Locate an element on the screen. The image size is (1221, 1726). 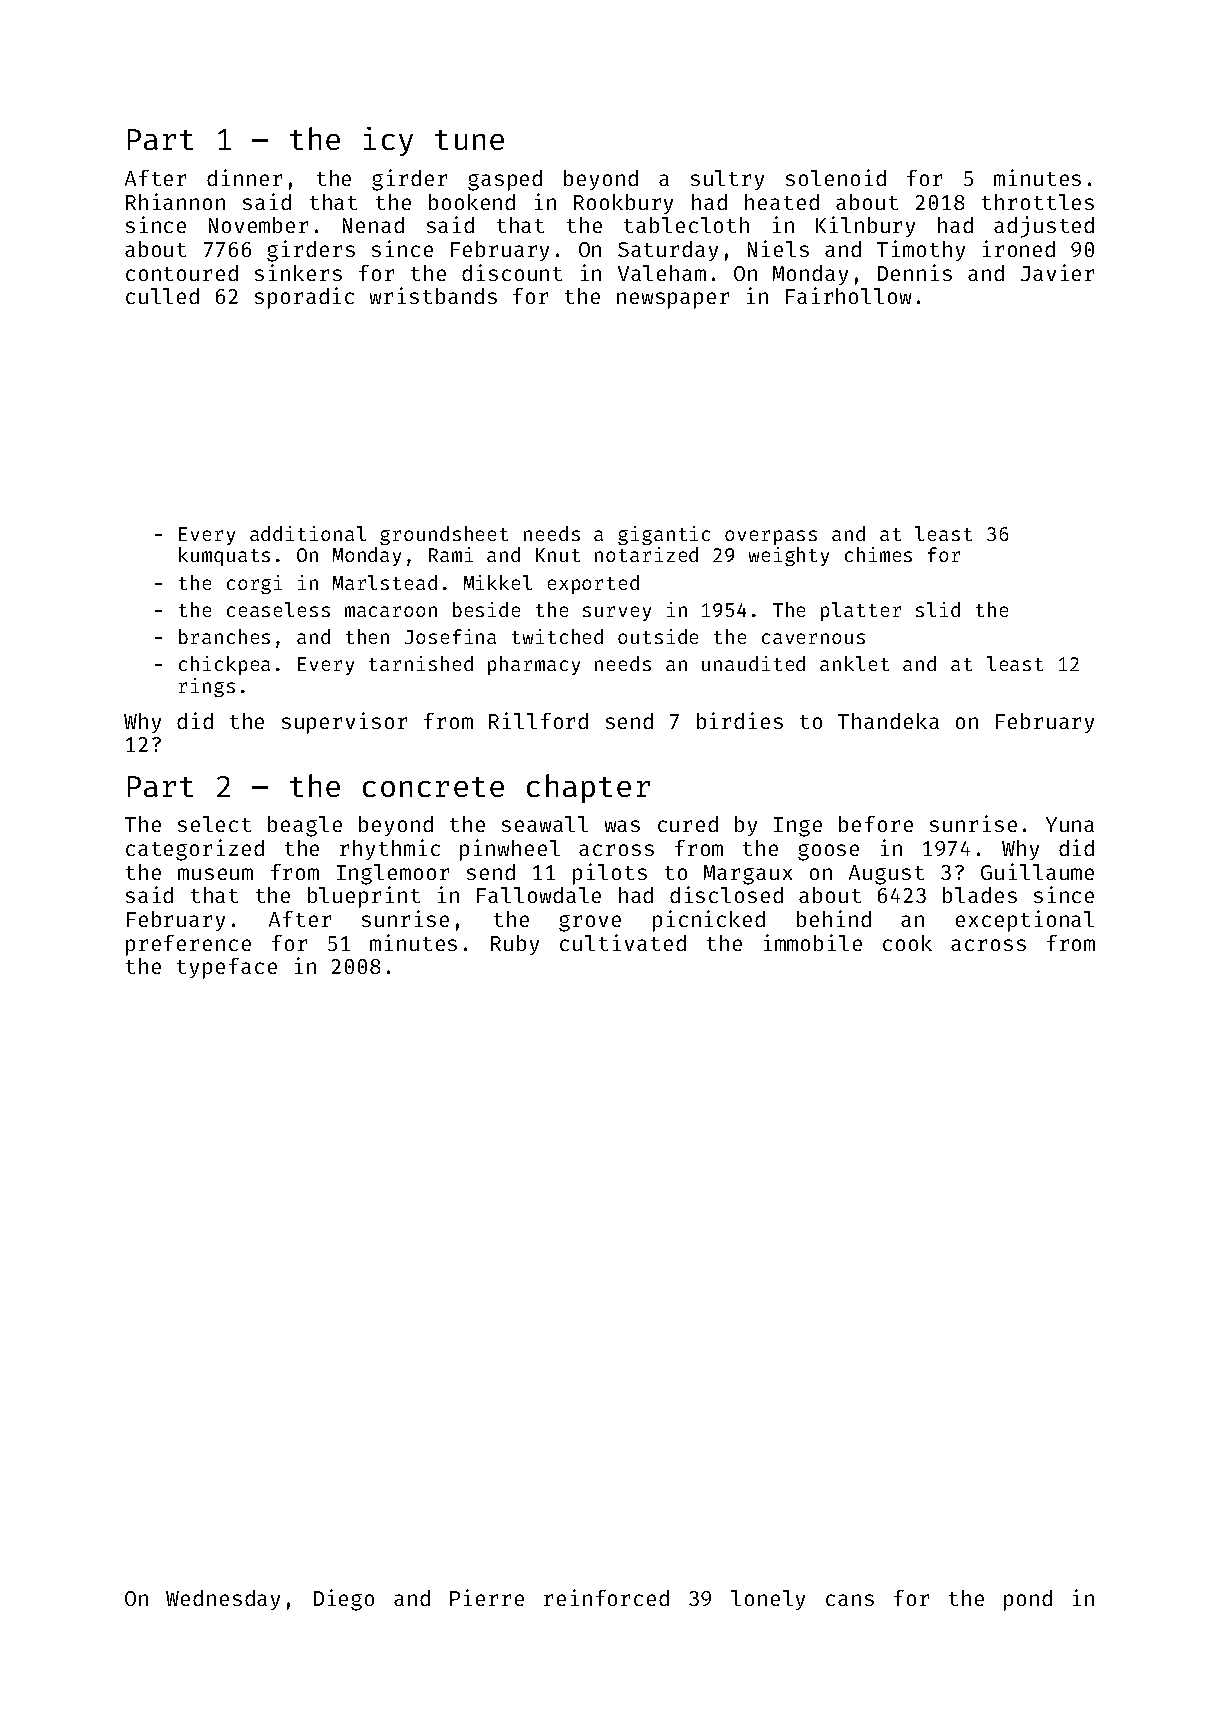
groundsheet is located at coordinates (444, 535).
